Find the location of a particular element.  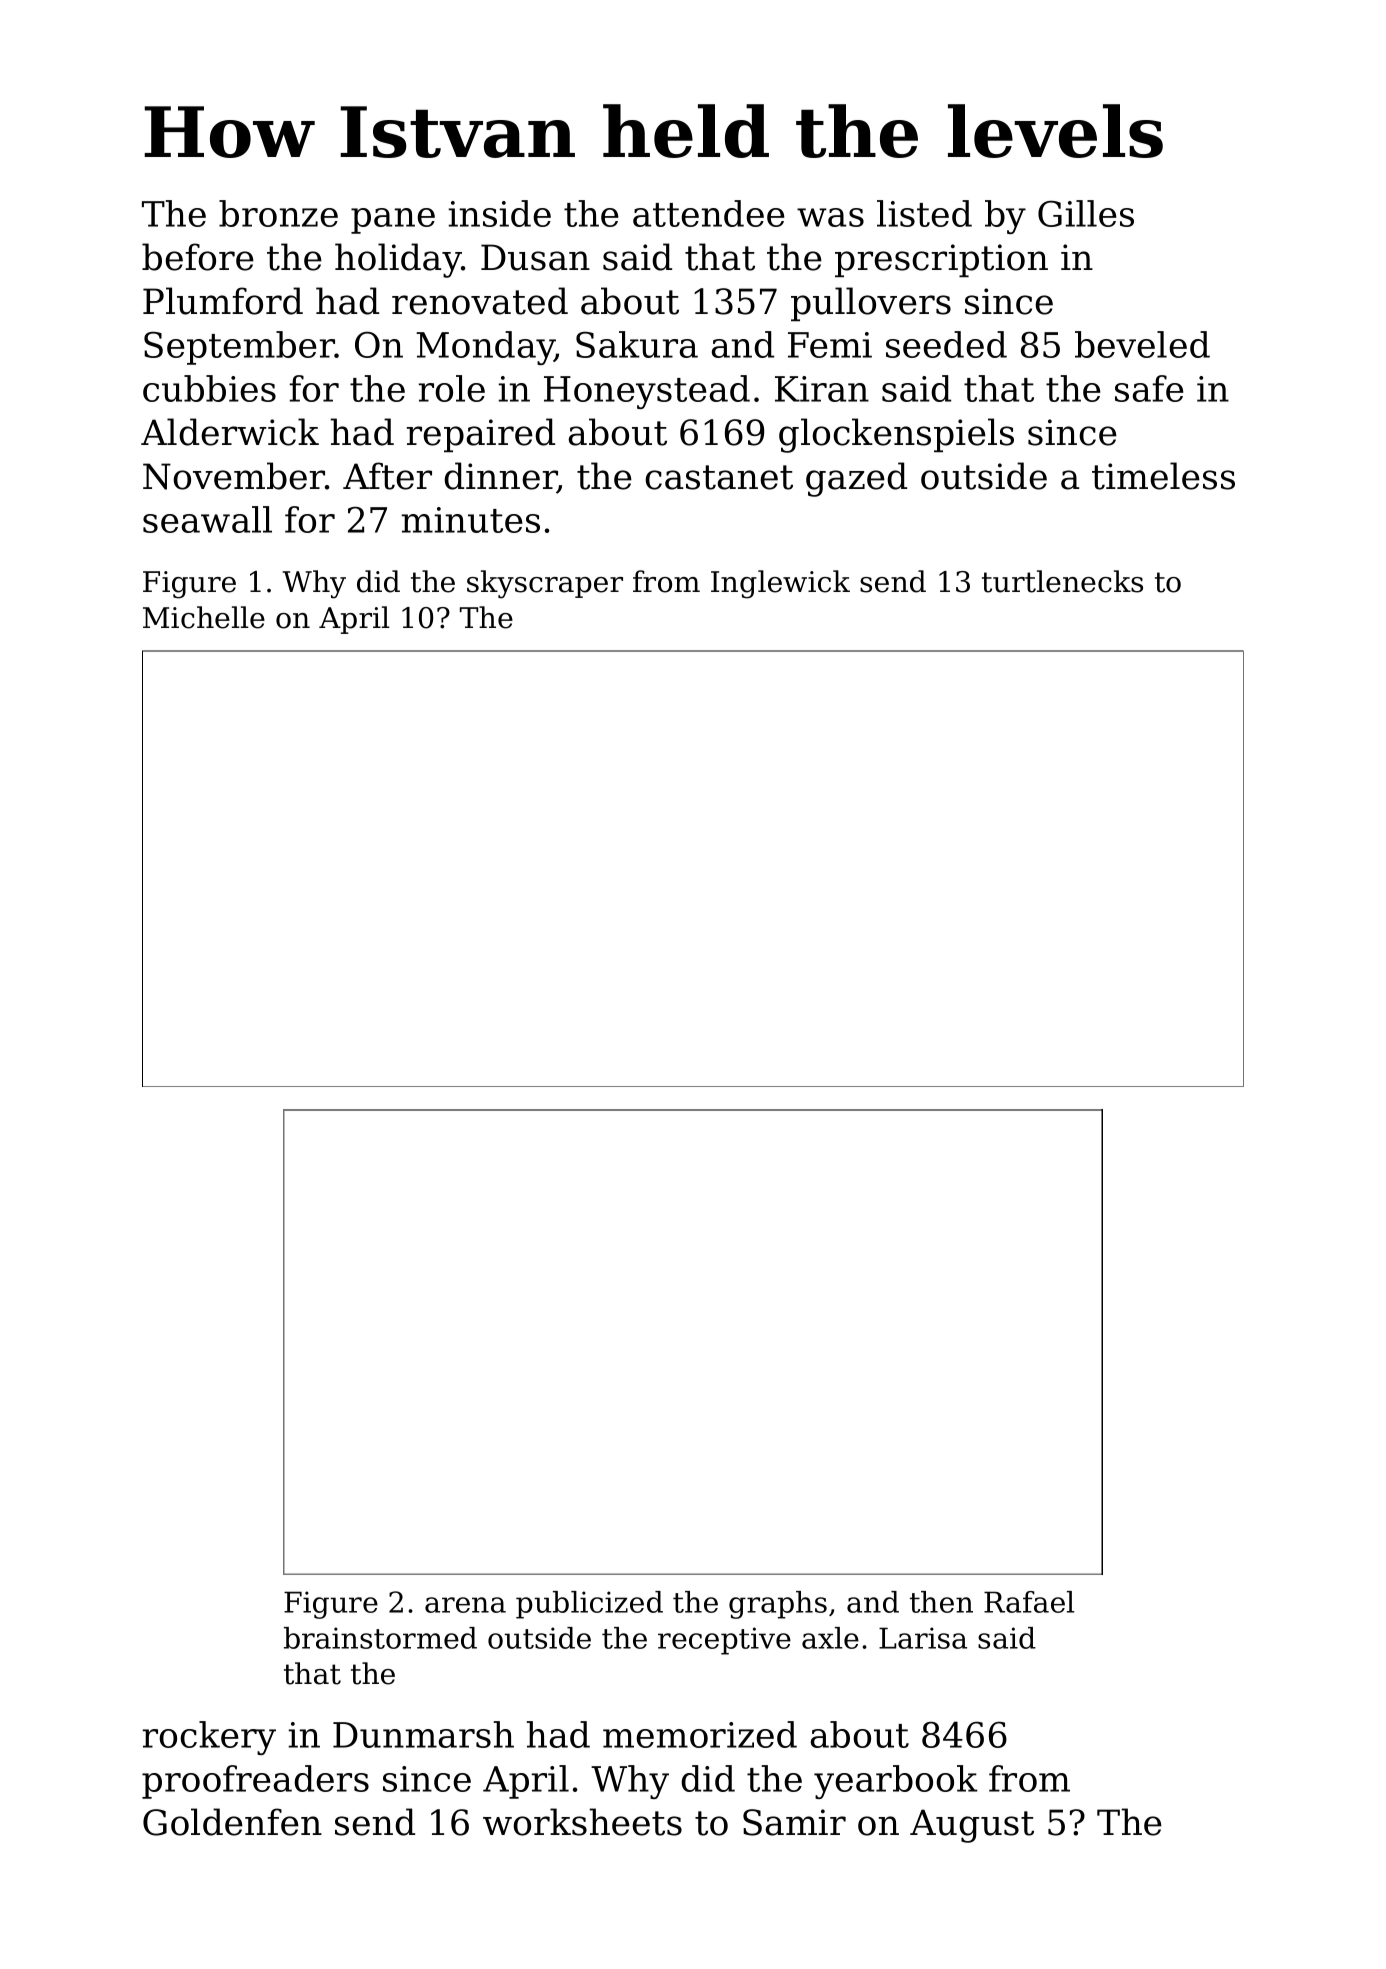

Honeystead is located at coordinates (647, 392).
